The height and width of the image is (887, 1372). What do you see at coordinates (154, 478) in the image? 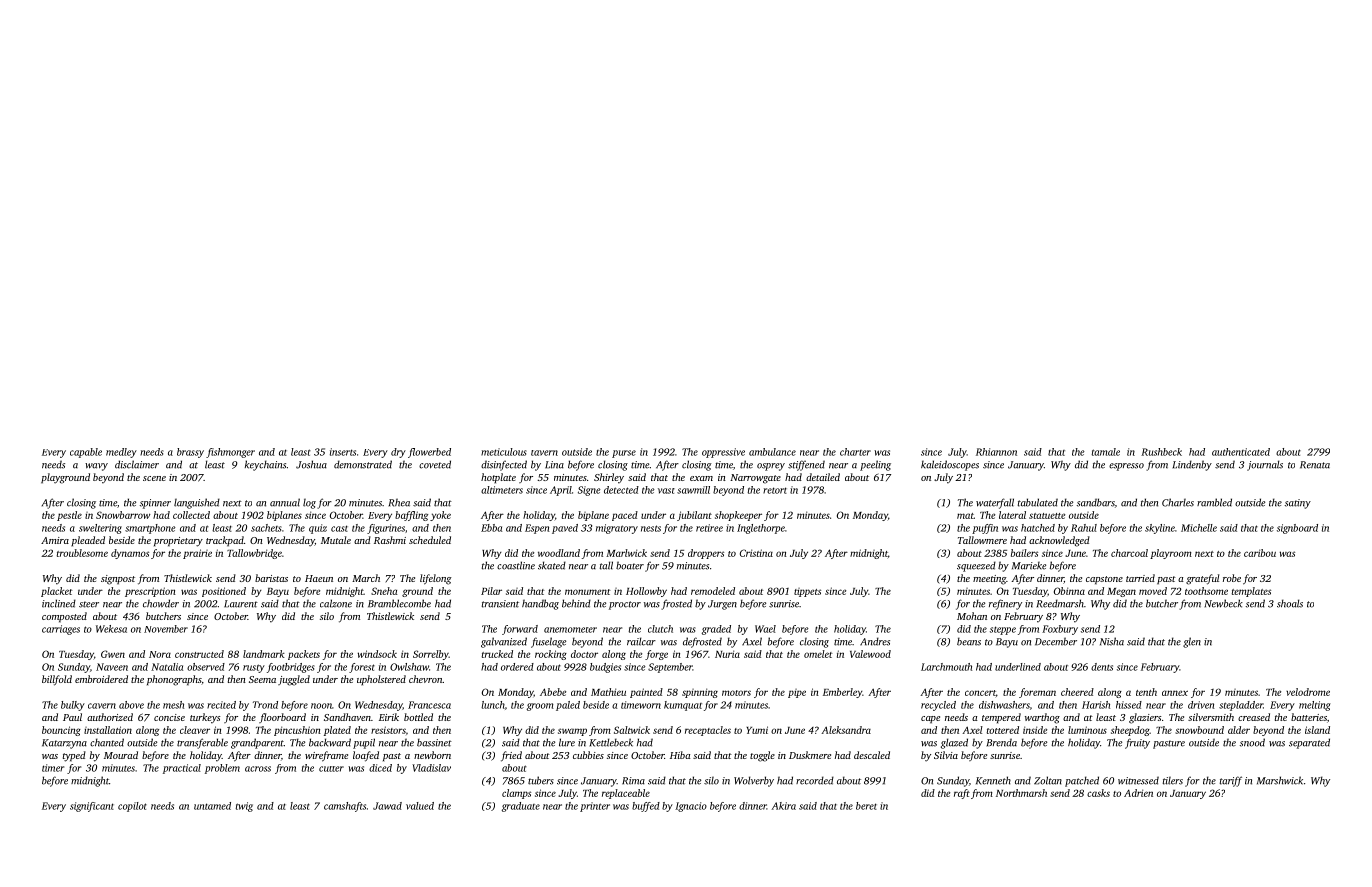
I see `scene` at bounding box center [154, 478].
